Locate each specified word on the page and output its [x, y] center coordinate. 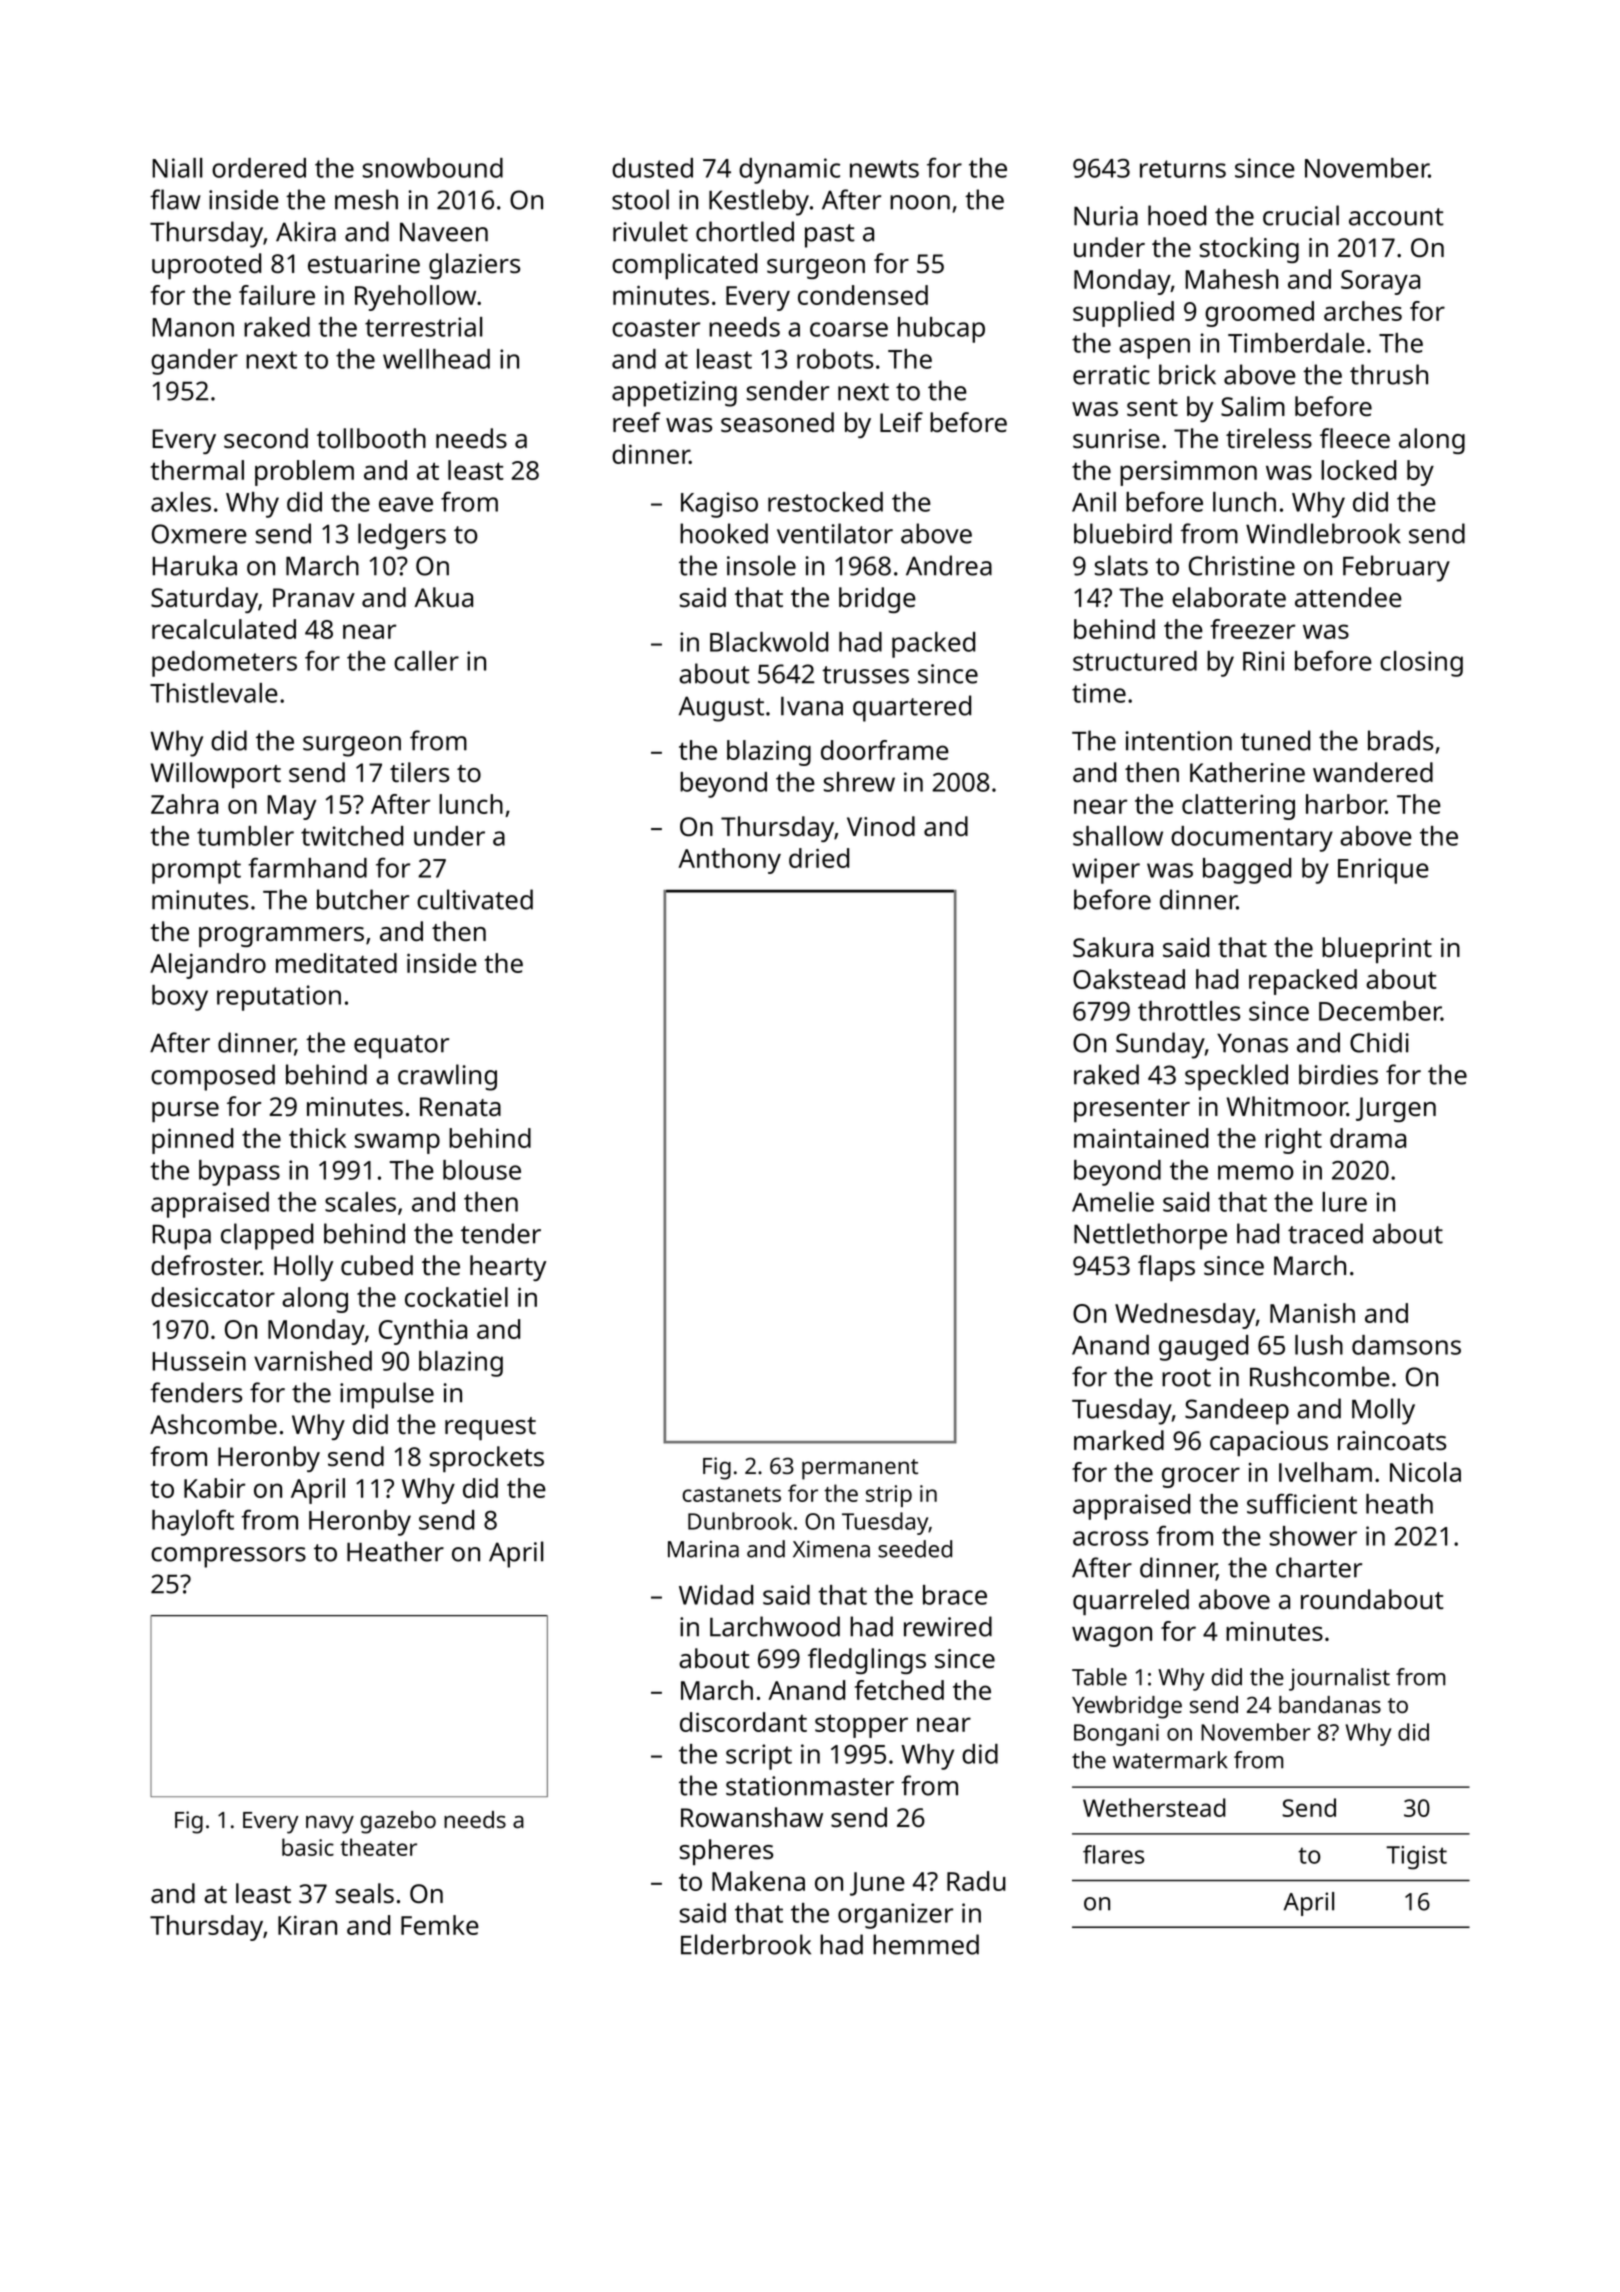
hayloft [193, 1522]
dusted [652, 168]
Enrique [1383, 871]
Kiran [307, 1925]
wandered [1373, 772]
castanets [732, 1494]
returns [1183, 169]
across [1110, 1538]
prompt [196, 872]
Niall [177, 168]
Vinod [881, 826]
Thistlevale [214, 693]
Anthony [729, 861]
